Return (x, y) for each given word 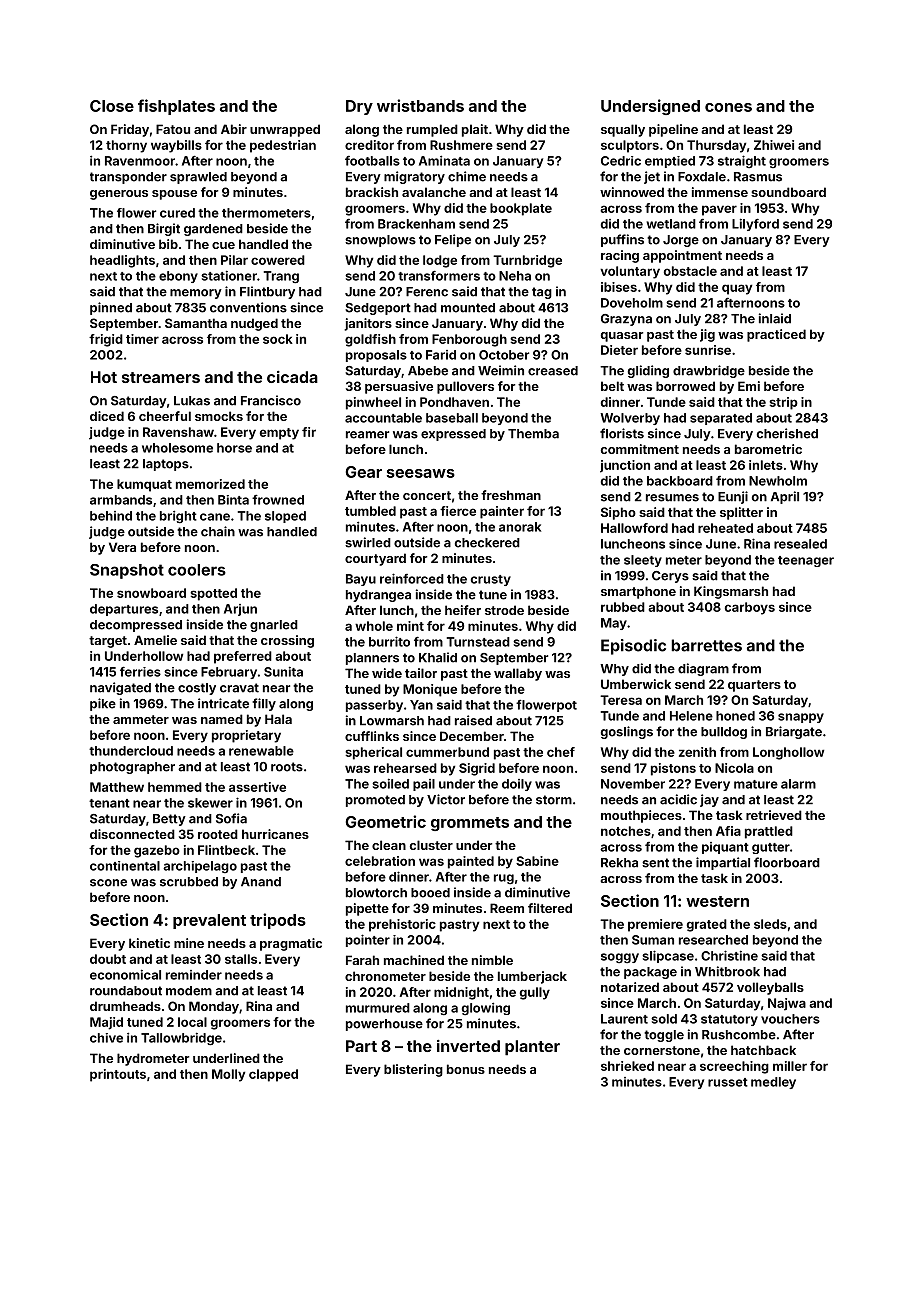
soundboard (788, 192)
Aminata (444, 160)
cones (728, 107)
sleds (770, 924)
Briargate (794, 732)
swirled (368, 542)
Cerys (670, 577)
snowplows (380, 241)
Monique (430, 690)
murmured (378, 1008)
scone (108, 883)
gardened (213, 230)
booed (430, 893)
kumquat (144, 485)
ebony (178, 277)
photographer (132, 768)
